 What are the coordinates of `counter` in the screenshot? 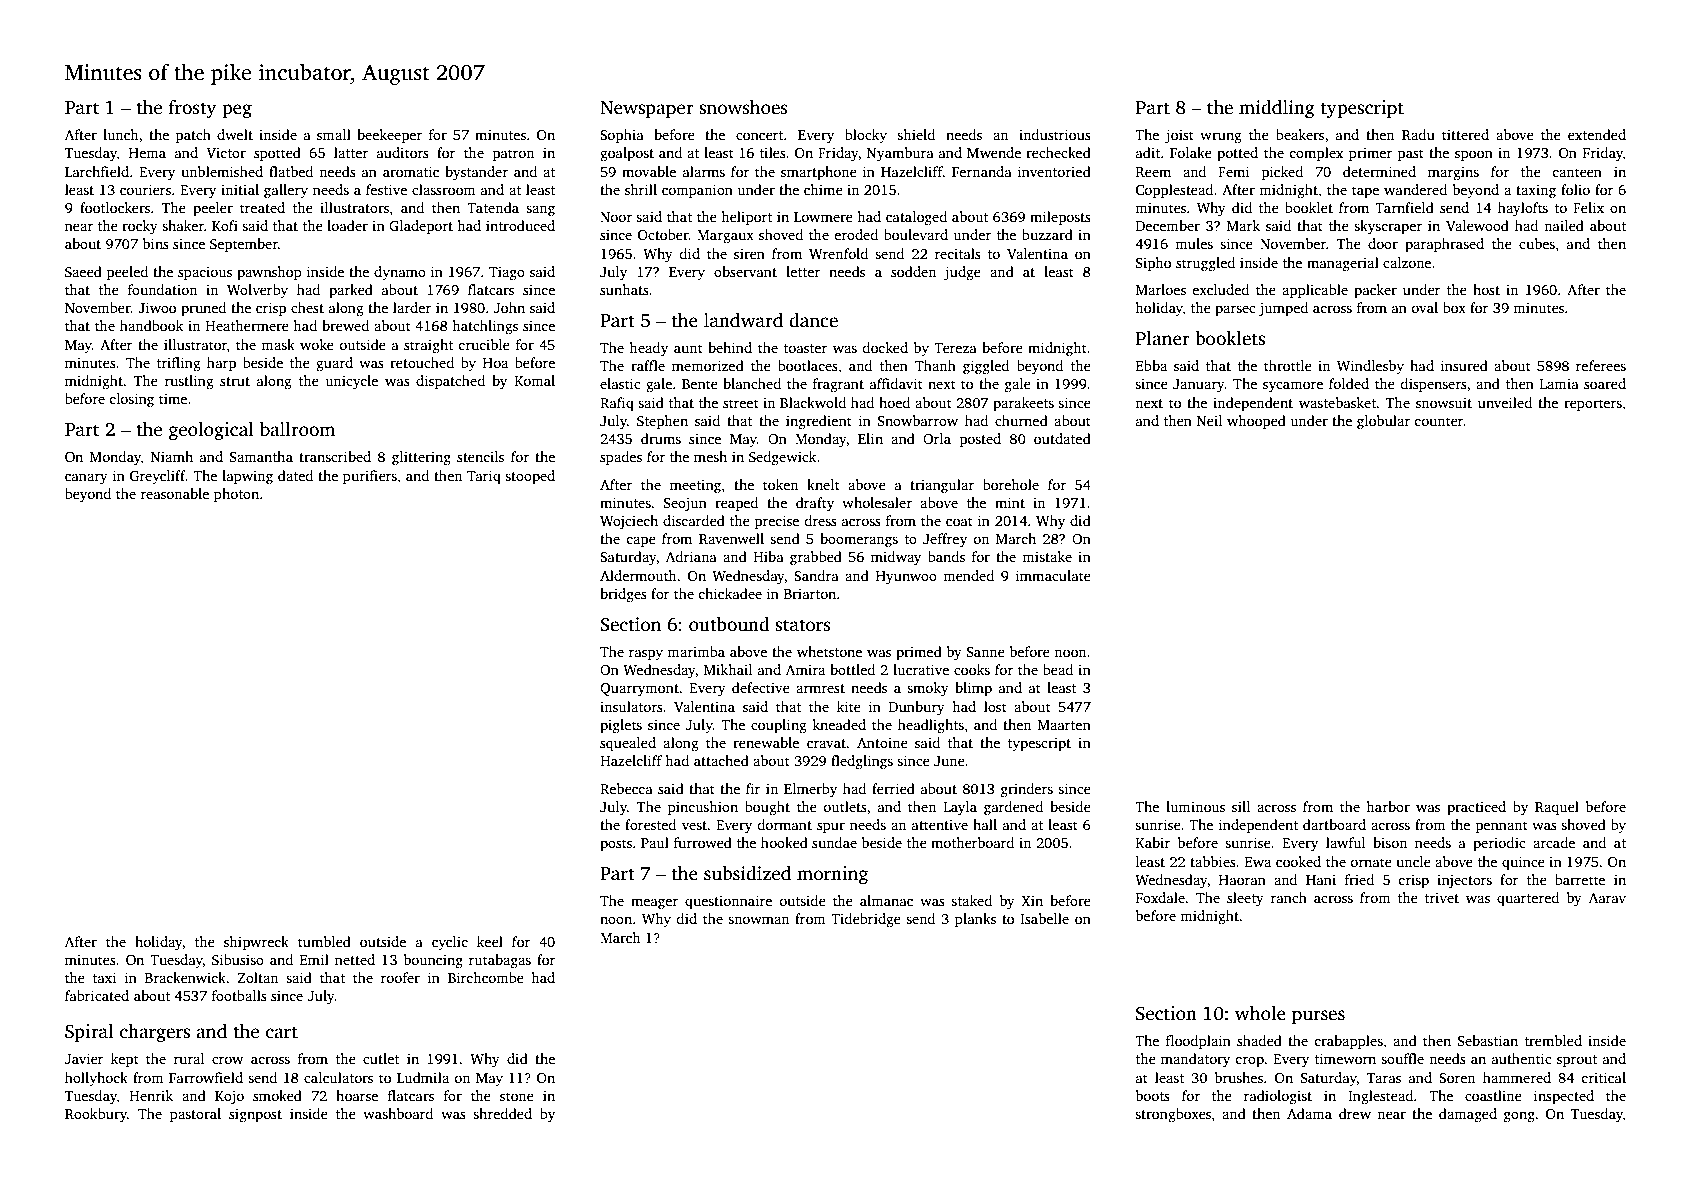 It's located at (1439, 421).
